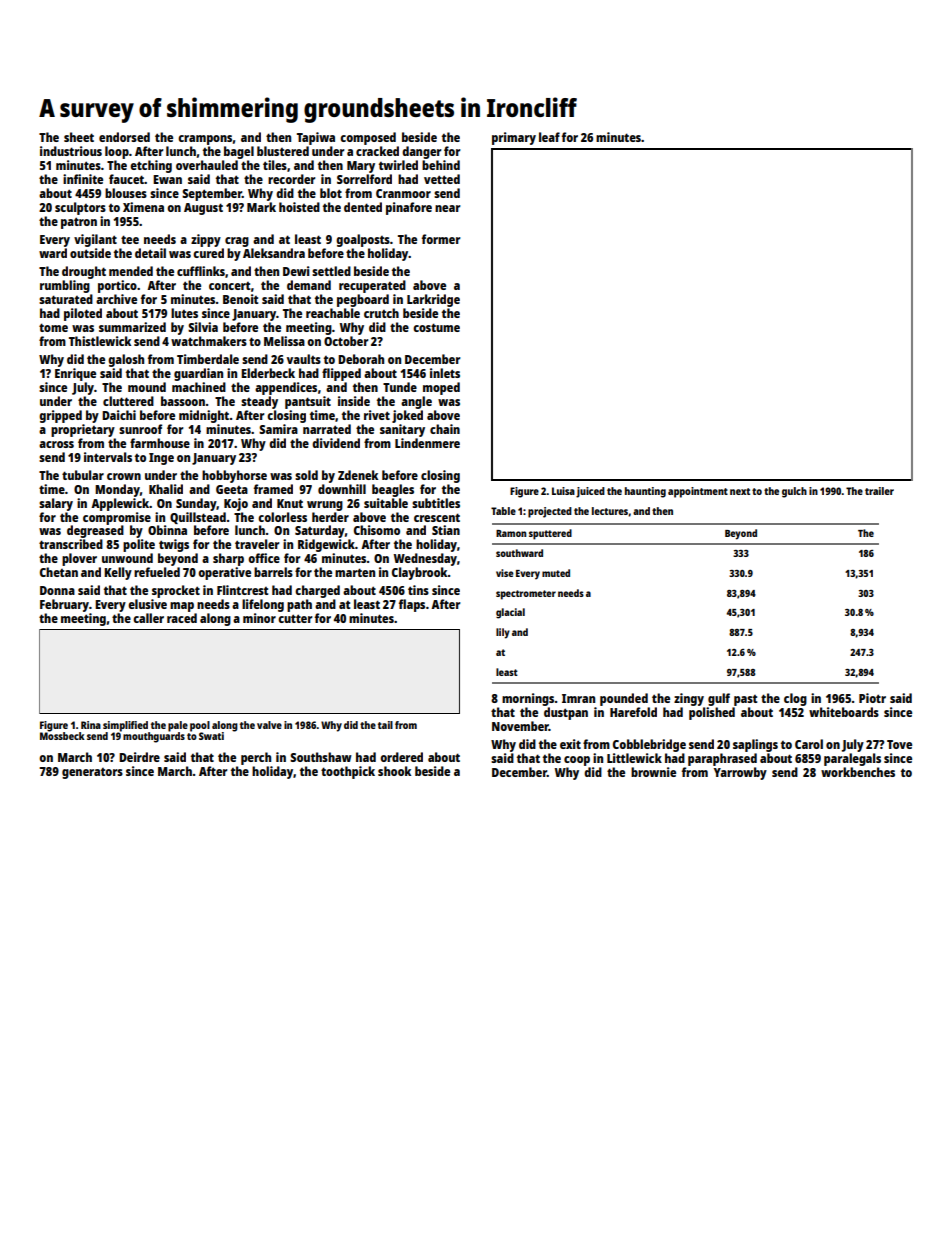  What do you see at coordinates (151, 166) in the screenshot?
I see `etching` at bounding box center [151, 166].
